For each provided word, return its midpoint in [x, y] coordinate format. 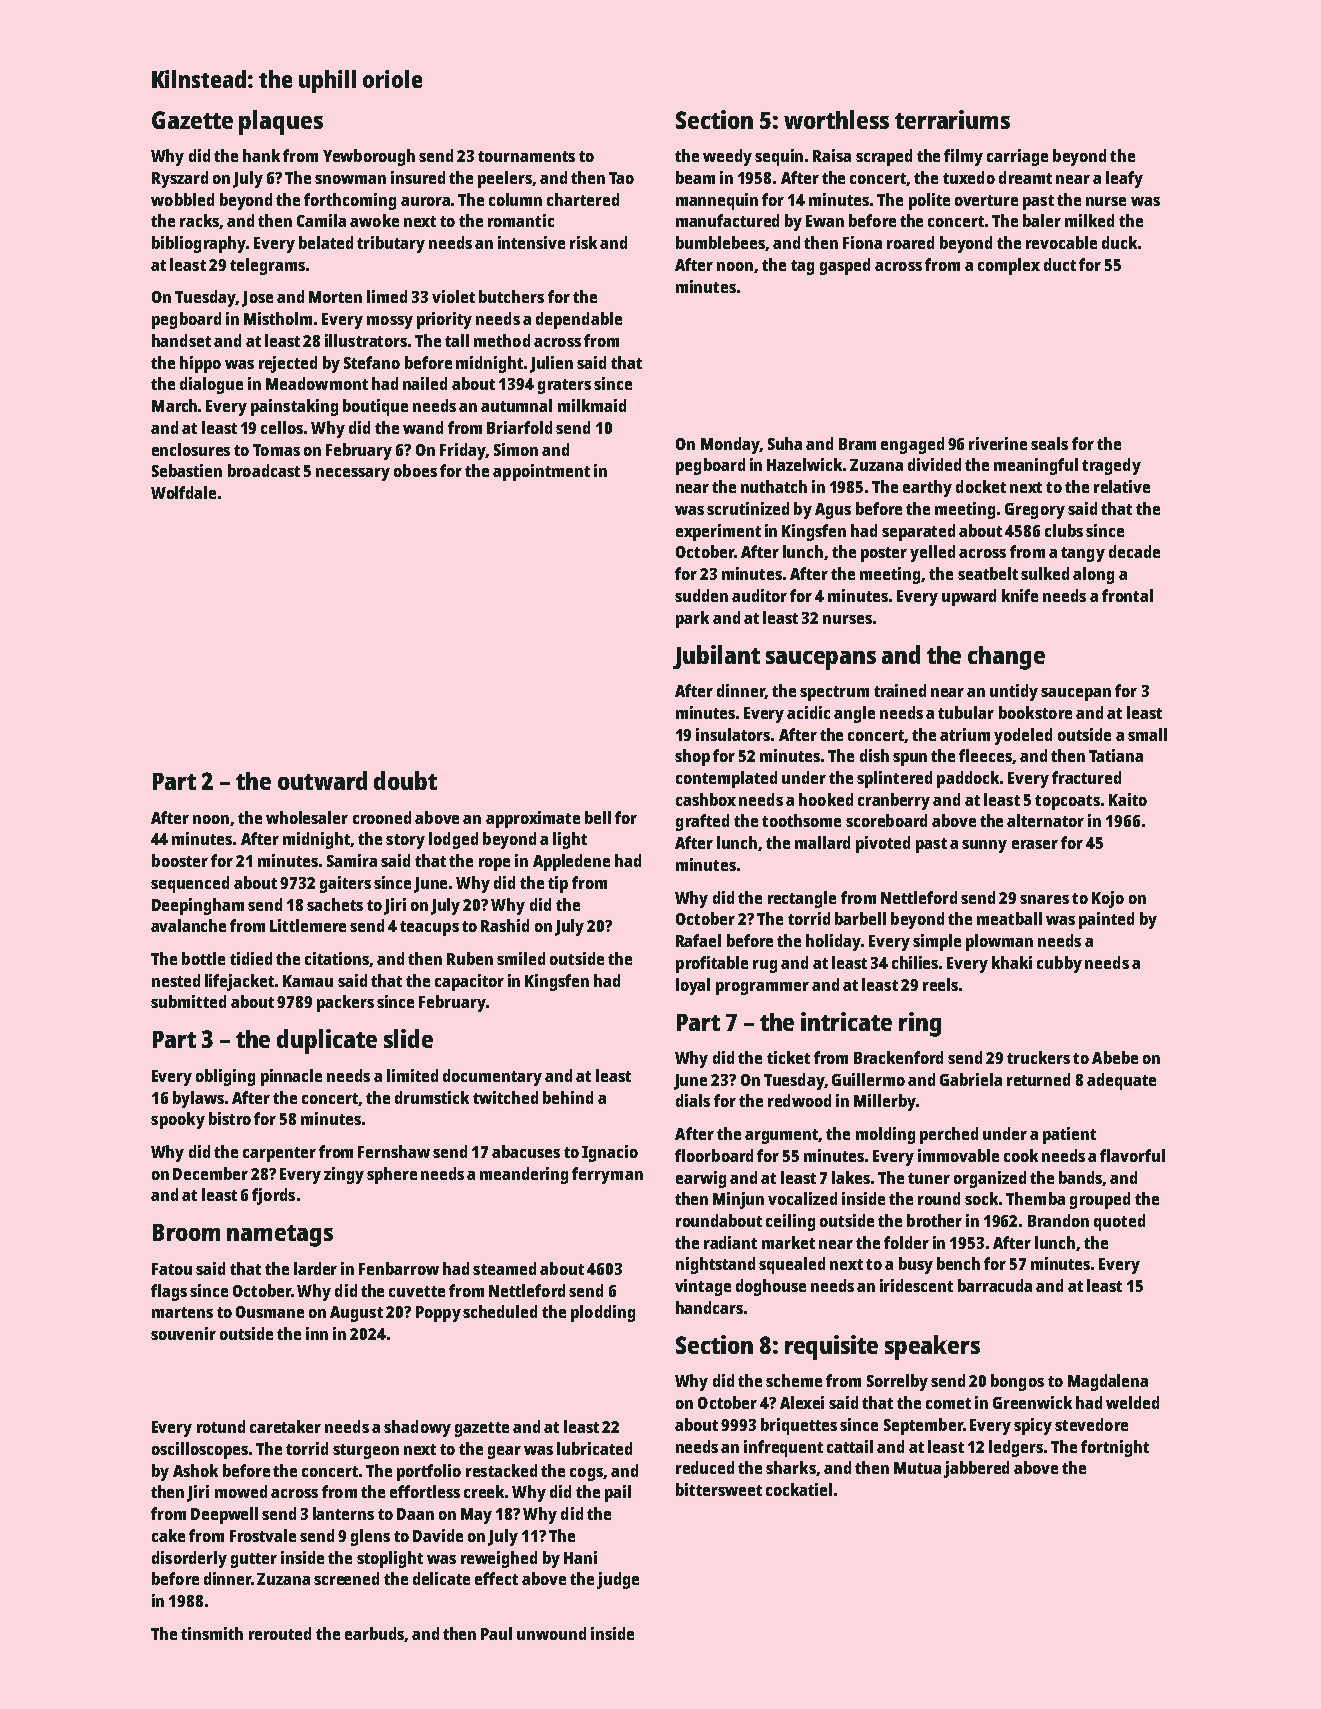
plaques [281, 122]
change [1006, 658]
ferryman [607, 1175]
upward [969, 597]
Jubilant [716, 657]
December [210, 1173]
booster [180, 860]
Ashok [195, 1470]
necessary [353, 474]
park [692, 619]
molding [885, 1135]
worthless [836, 119]
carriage [1017, 157]
